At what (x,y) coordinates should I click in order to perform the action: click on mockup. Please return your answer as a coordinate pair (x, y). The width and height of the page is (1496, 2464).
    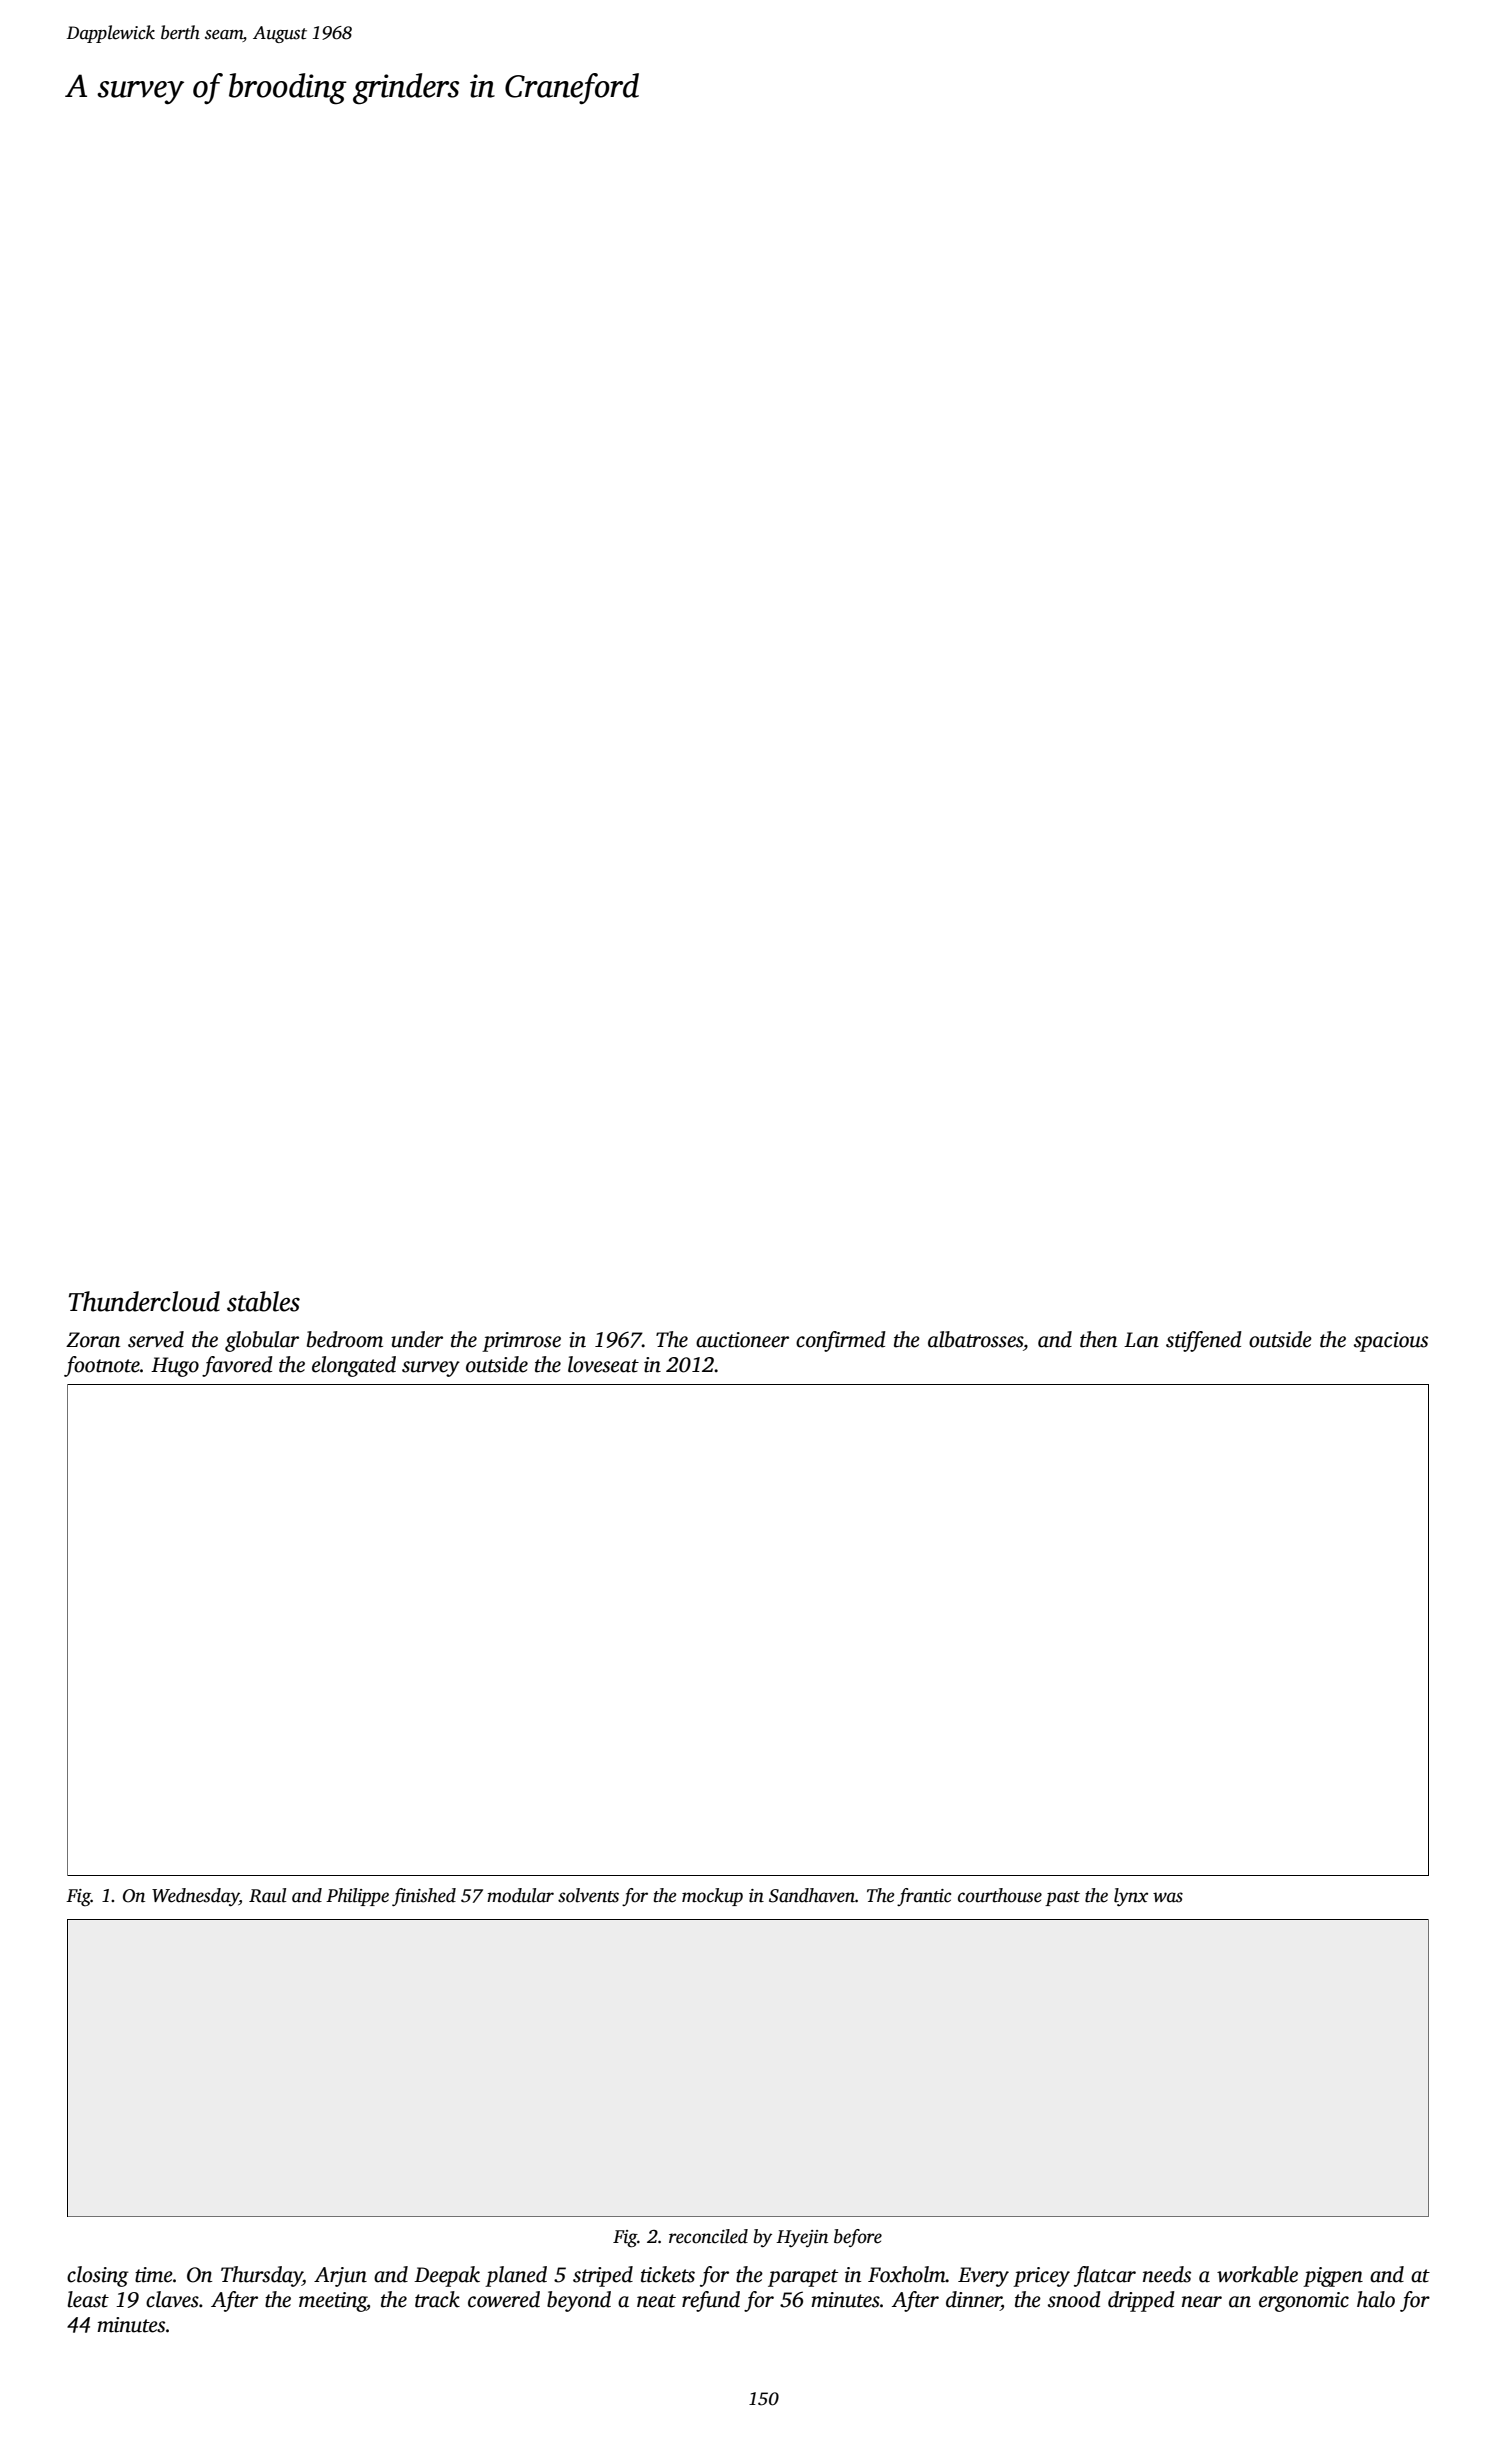
    Looking at the image, I should click on (712, 1897).
